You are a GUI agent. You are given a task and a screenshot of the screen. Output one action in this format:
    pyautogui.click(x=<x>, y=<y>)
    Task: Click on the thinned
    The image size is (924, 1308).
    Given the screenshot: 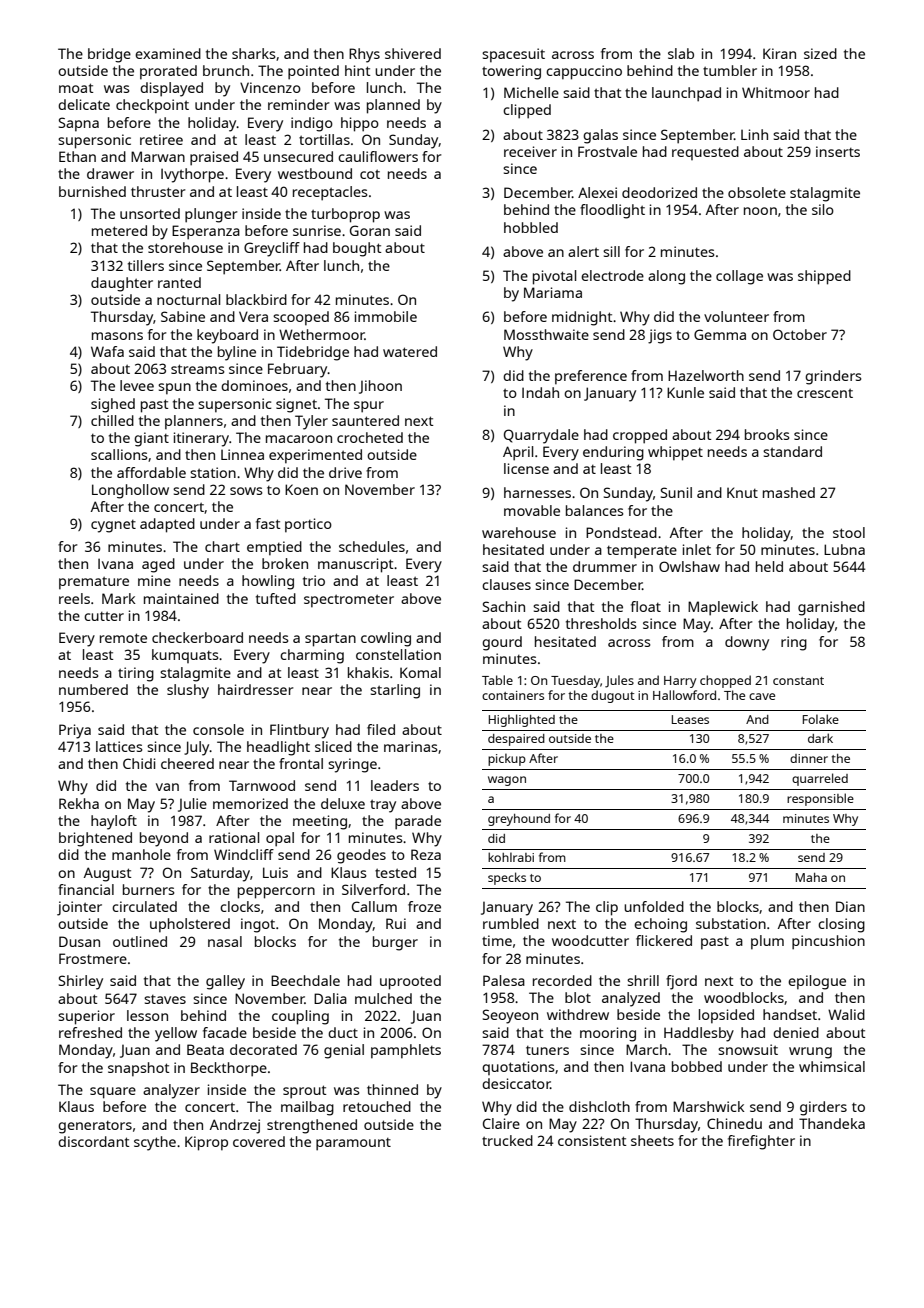 What is the action you would take?
    pyautogui.click(x=392, y=1089)
